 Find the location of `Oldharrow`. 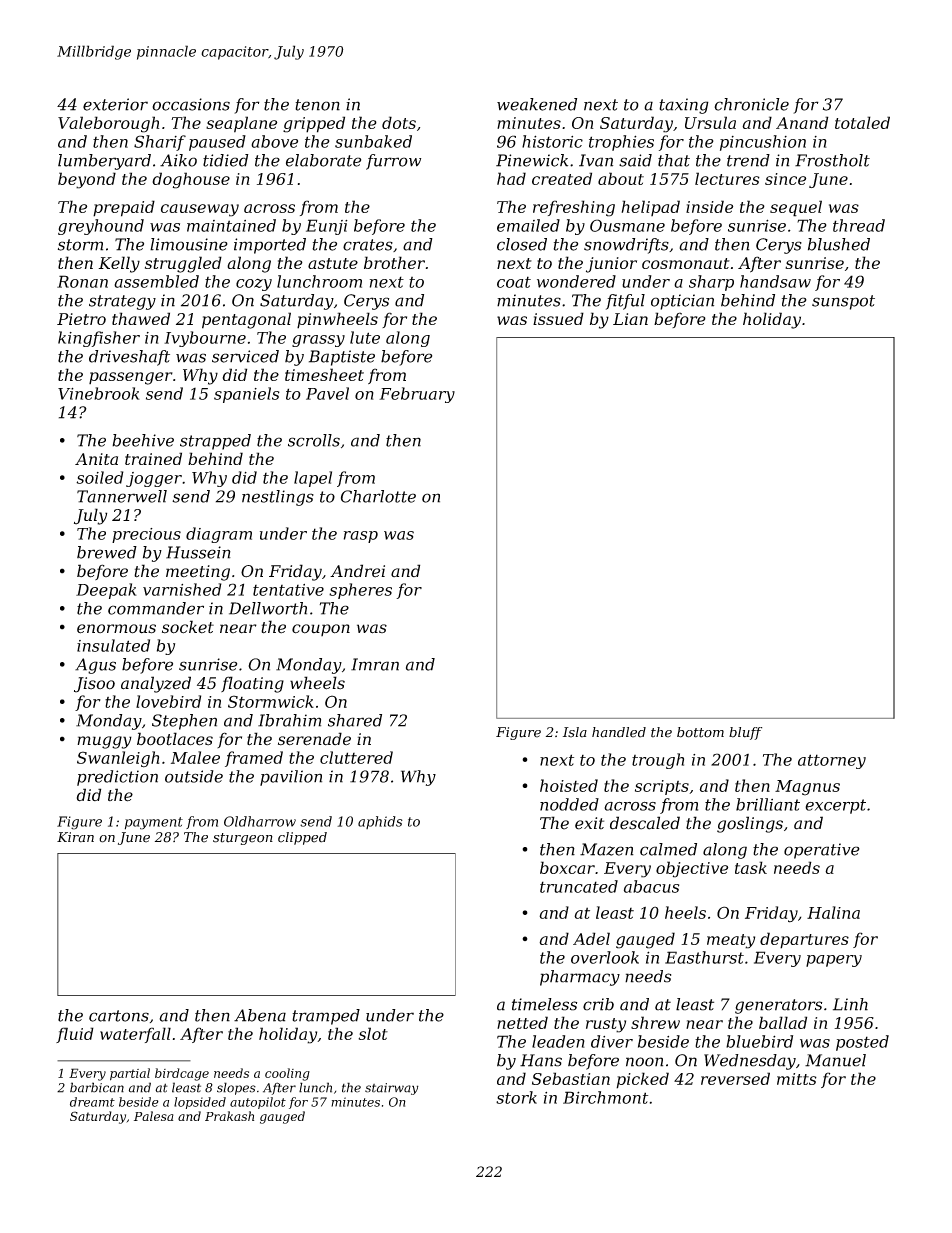

Oldharrow is located at coordinates (260, 821).
